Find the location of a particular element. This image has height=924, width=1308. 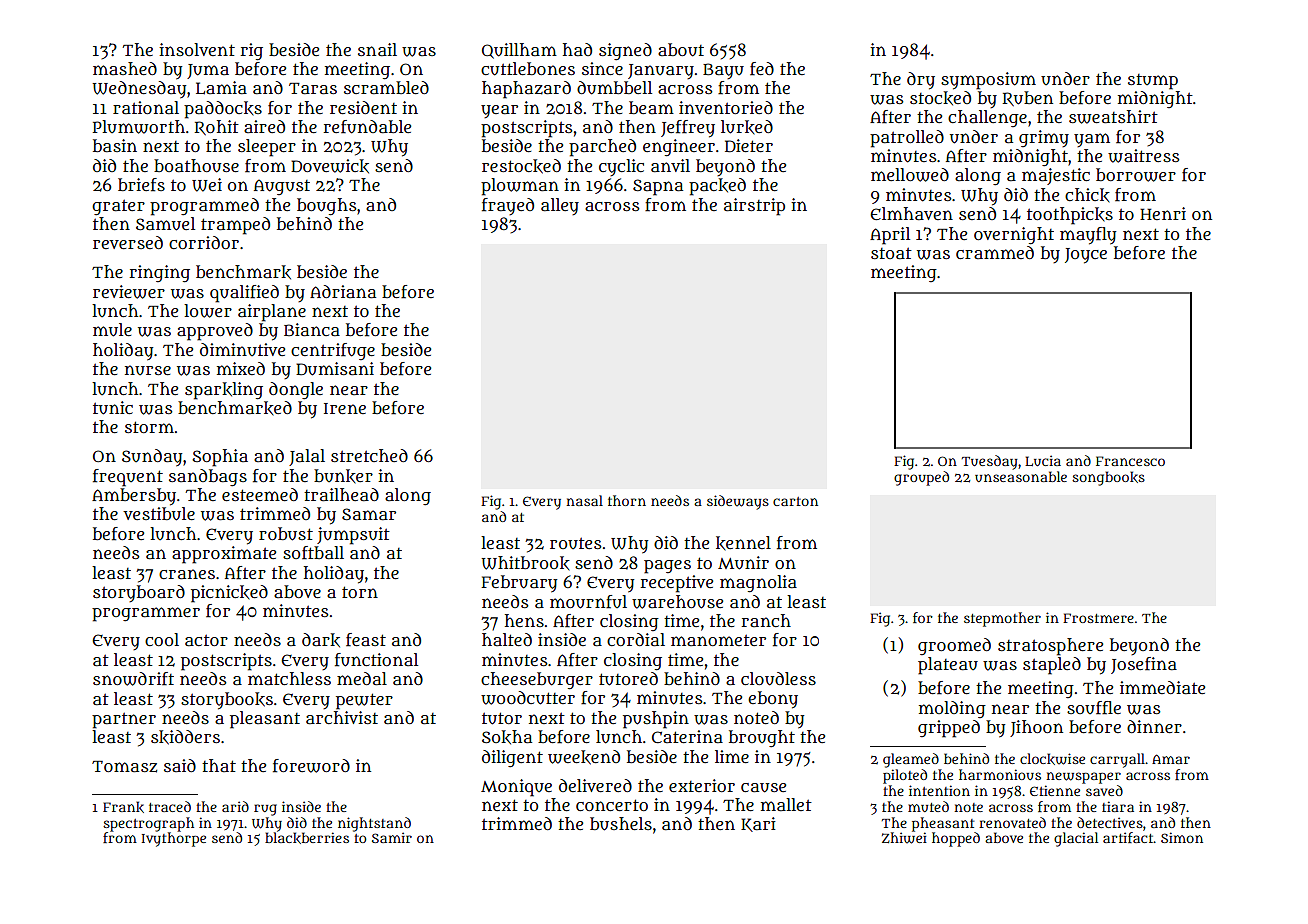

unseasonable is located at coordinates (1021, 476).
